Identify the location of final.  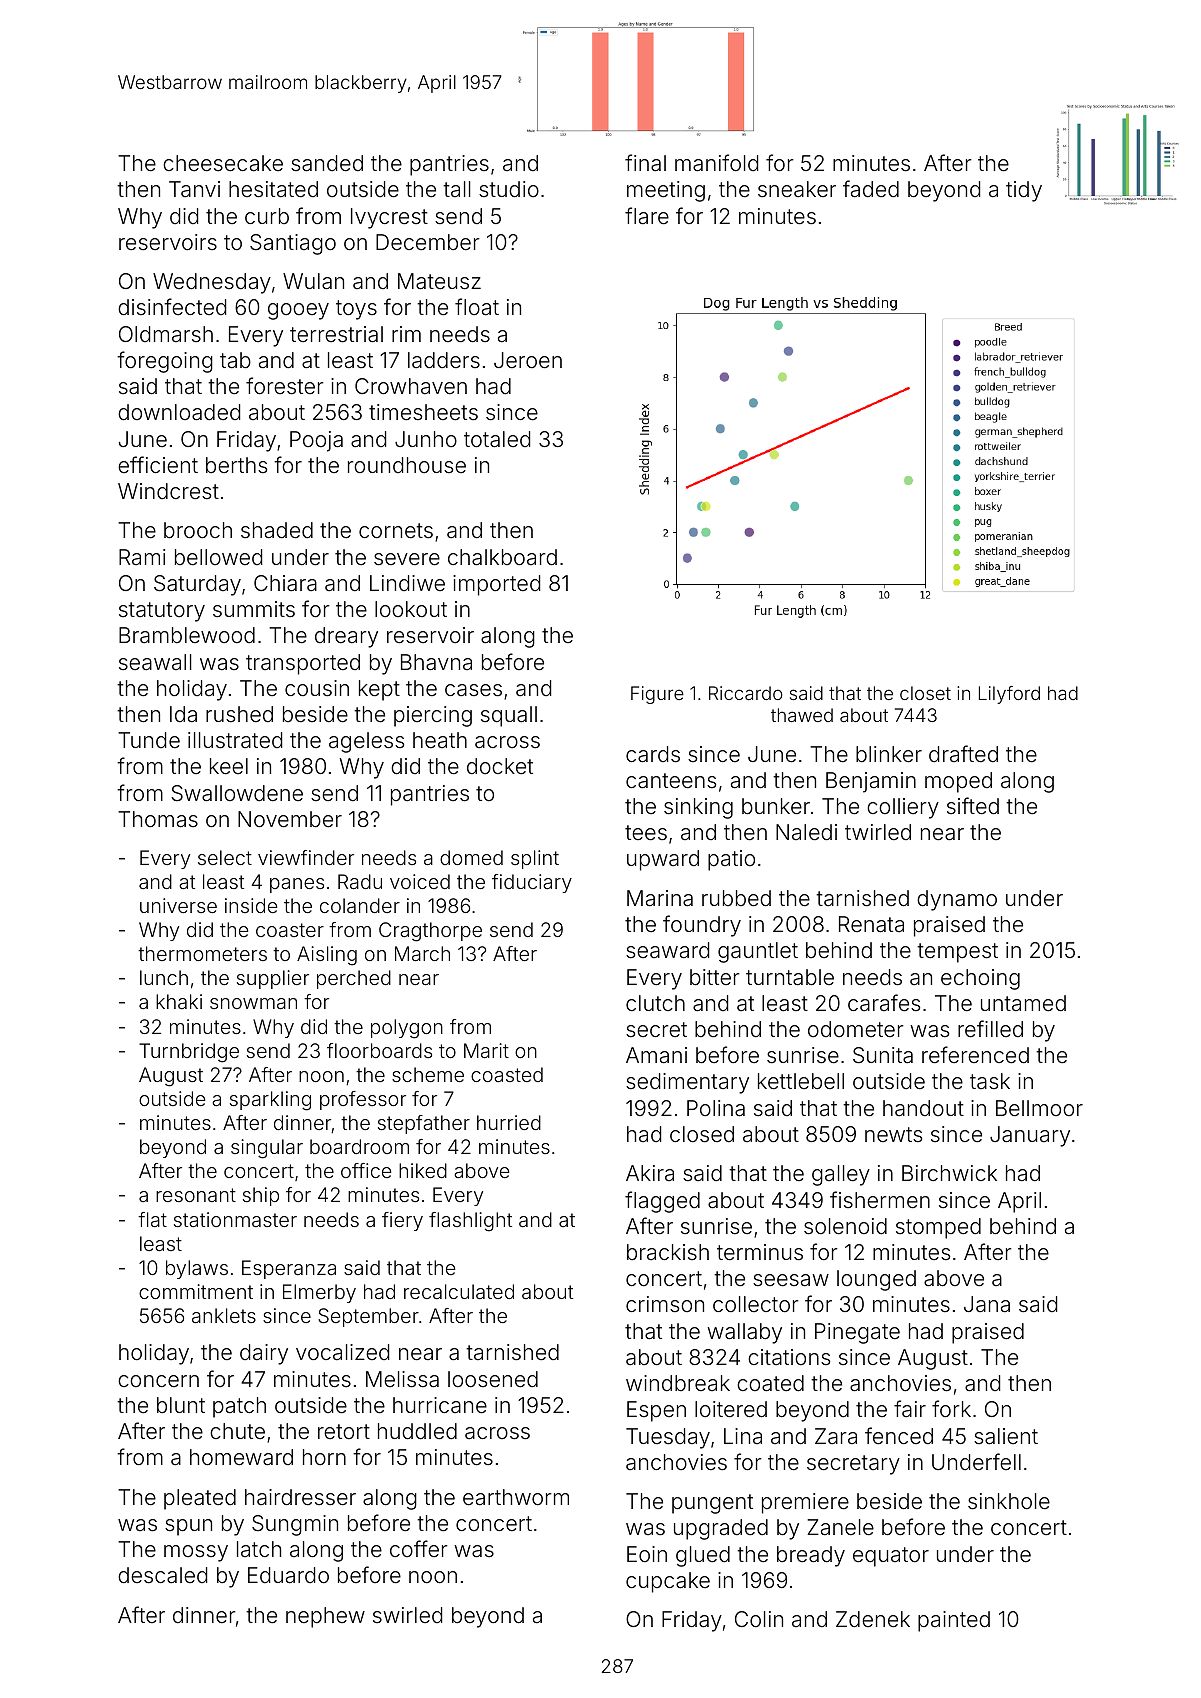
(645, 163).
